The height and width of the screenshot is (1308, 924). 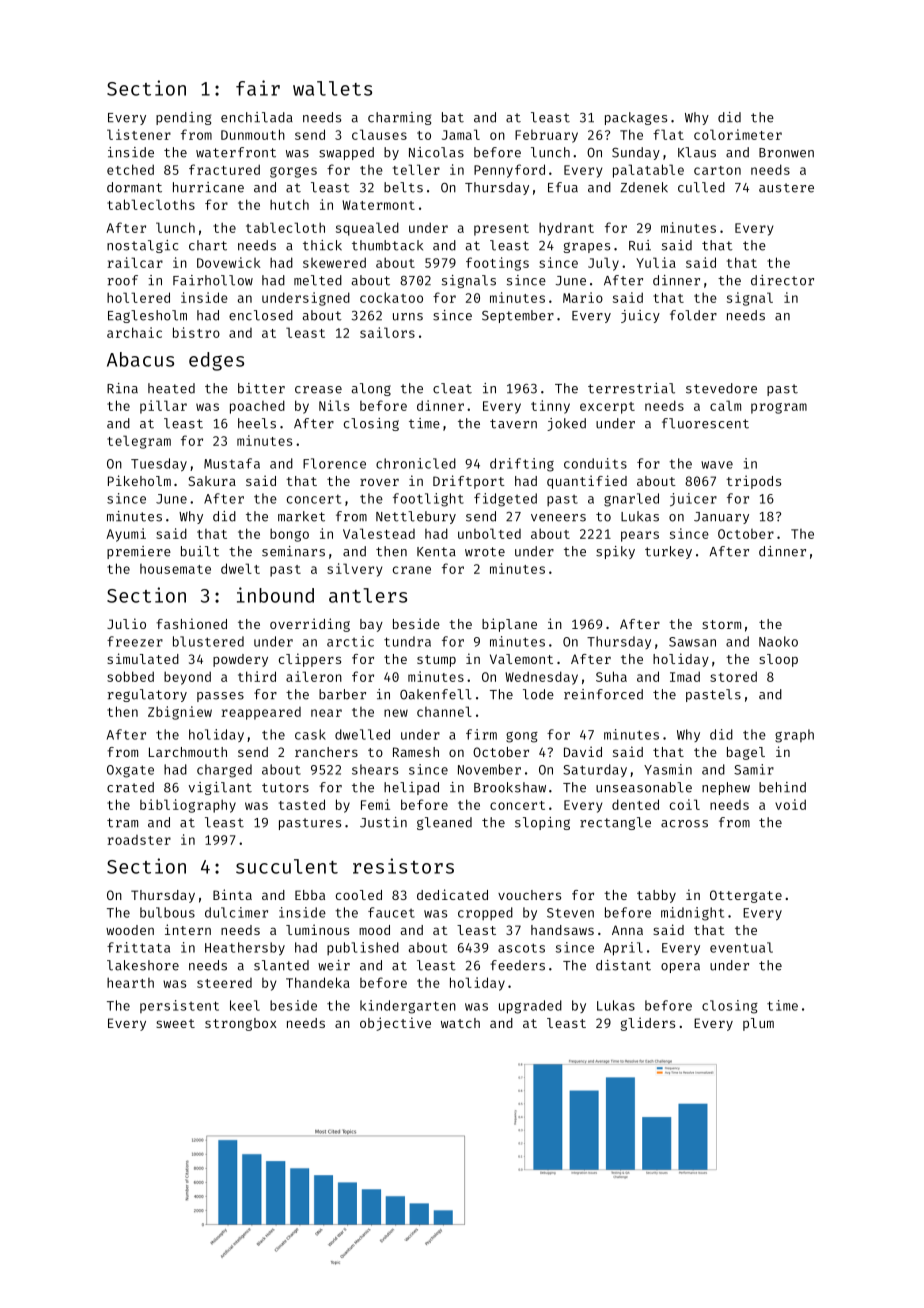 What do you see at coordinates (175, 1023) in the screenshot?
I see `sweet` at bounding box center [175, 1023].
